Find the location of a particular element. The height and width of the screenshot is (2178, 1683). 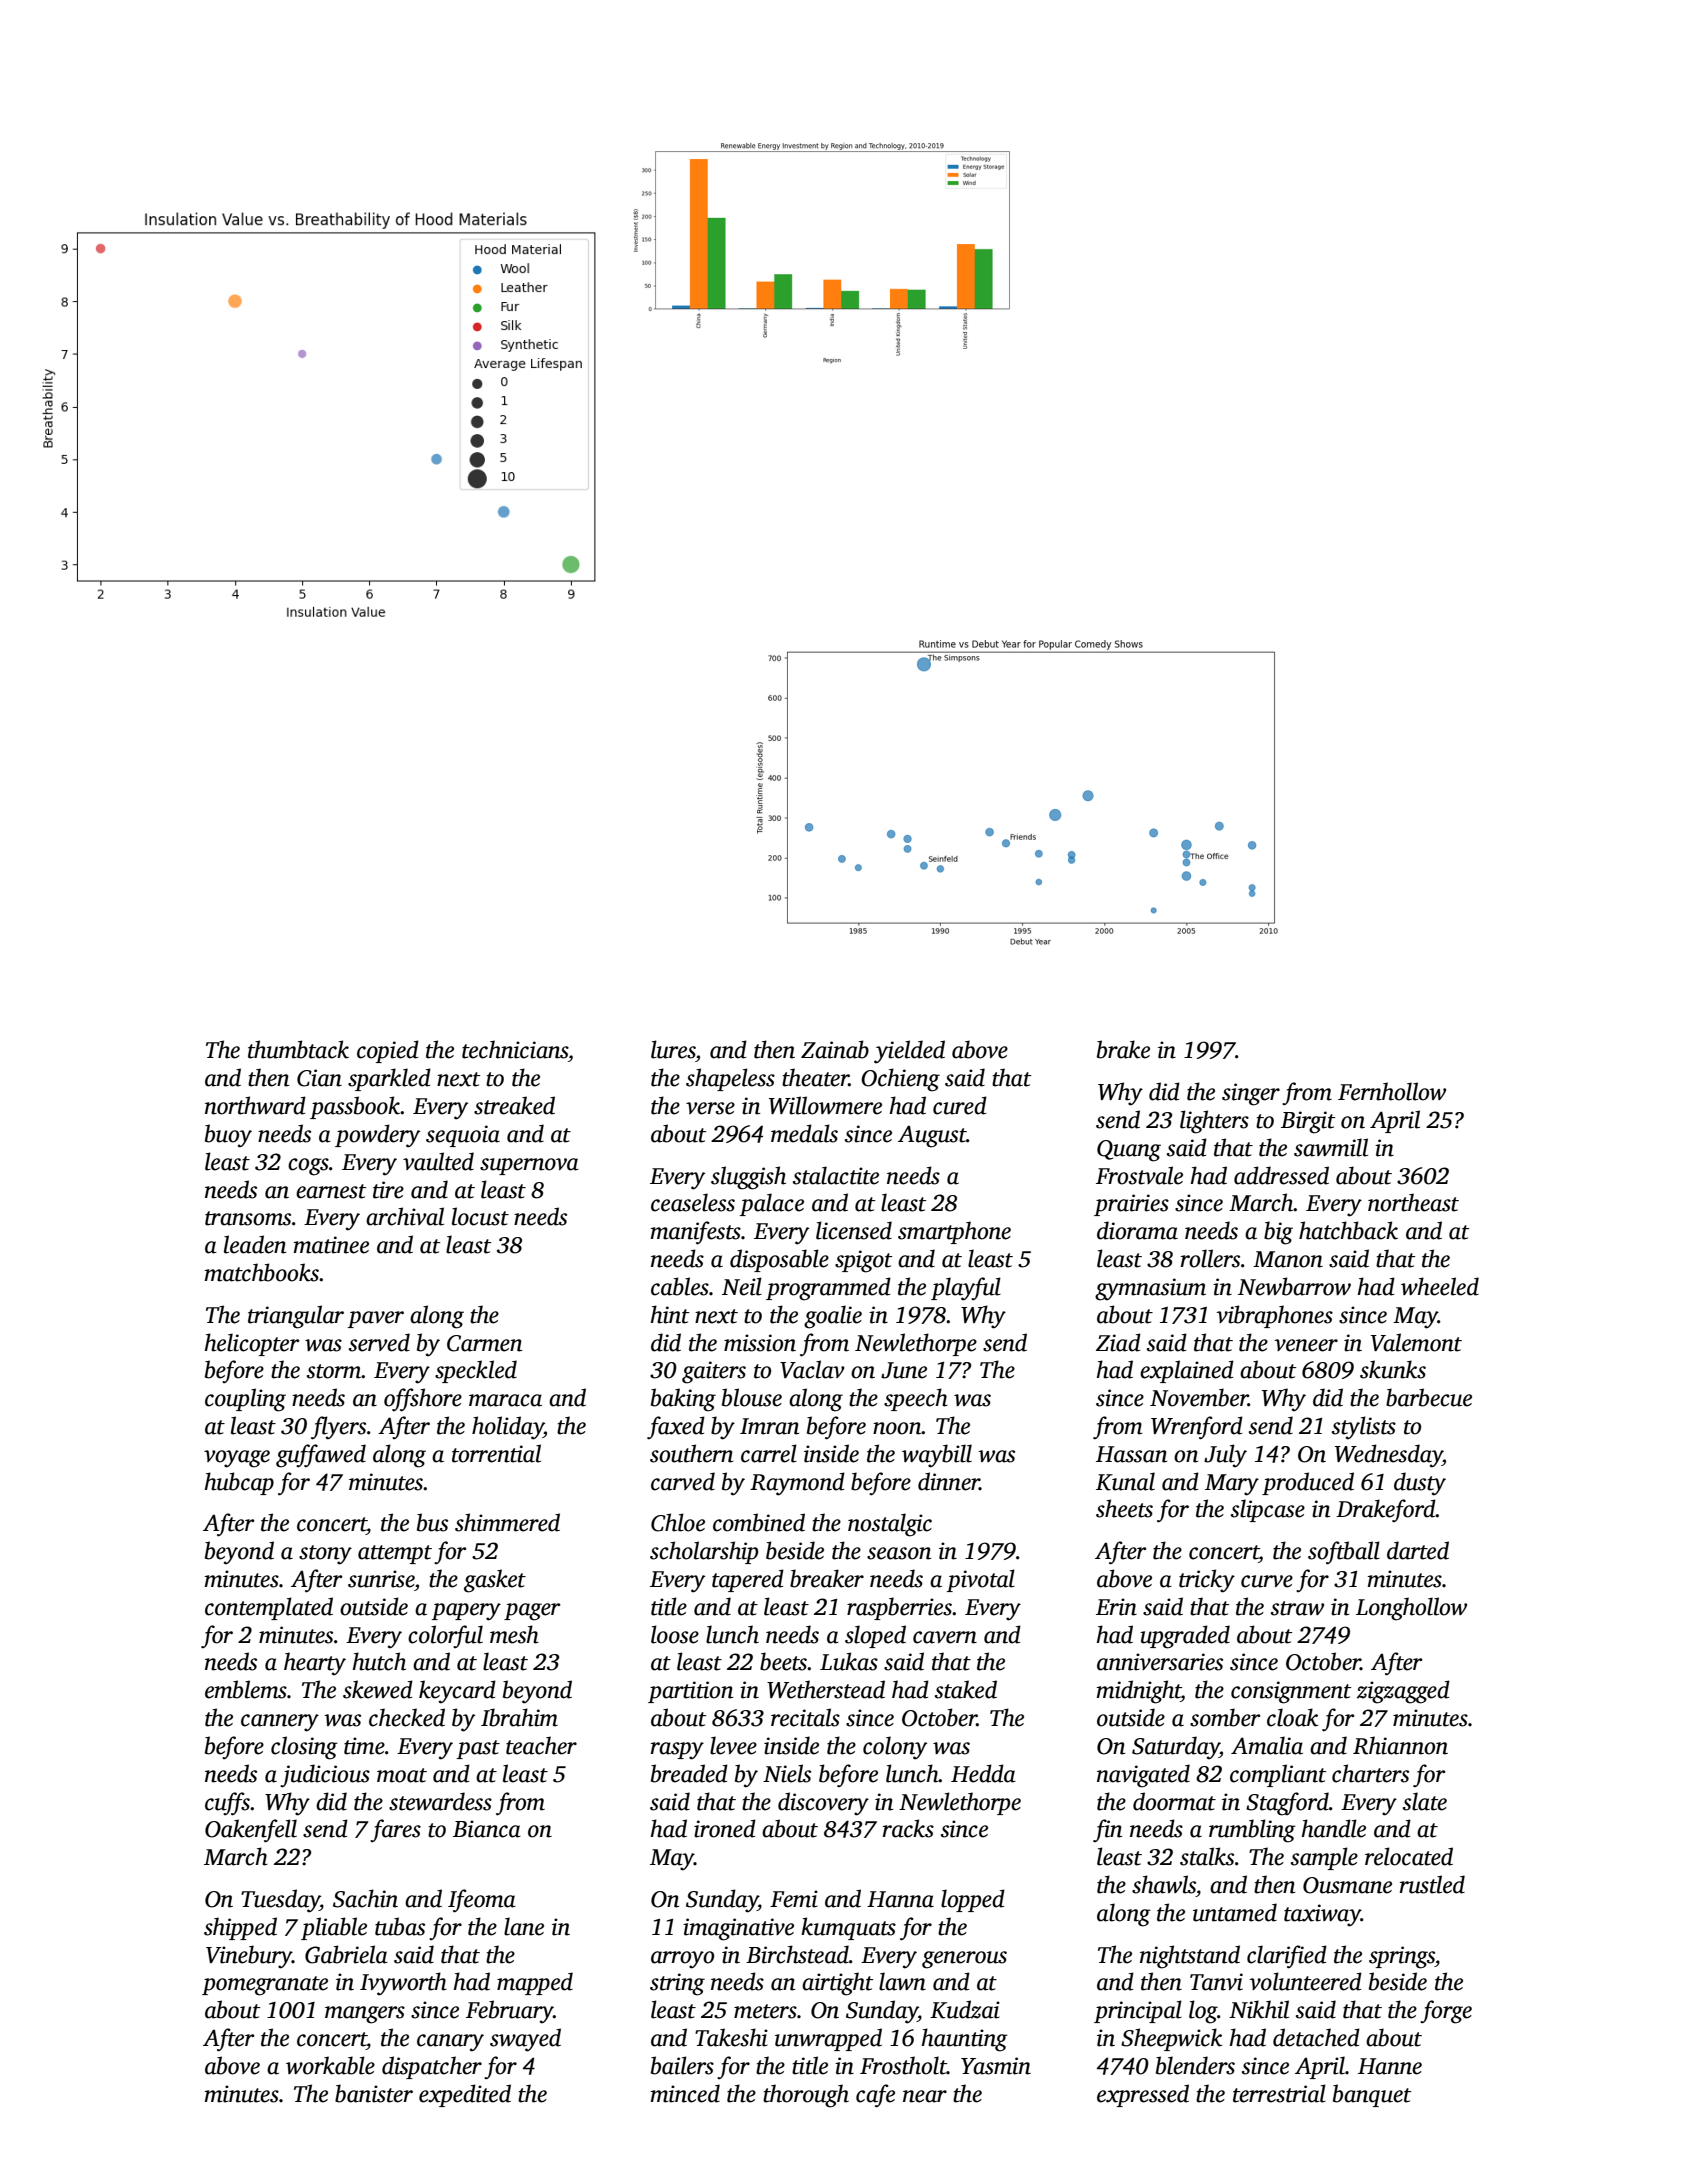

Kunal is located at coordinates (1125, 1481).
